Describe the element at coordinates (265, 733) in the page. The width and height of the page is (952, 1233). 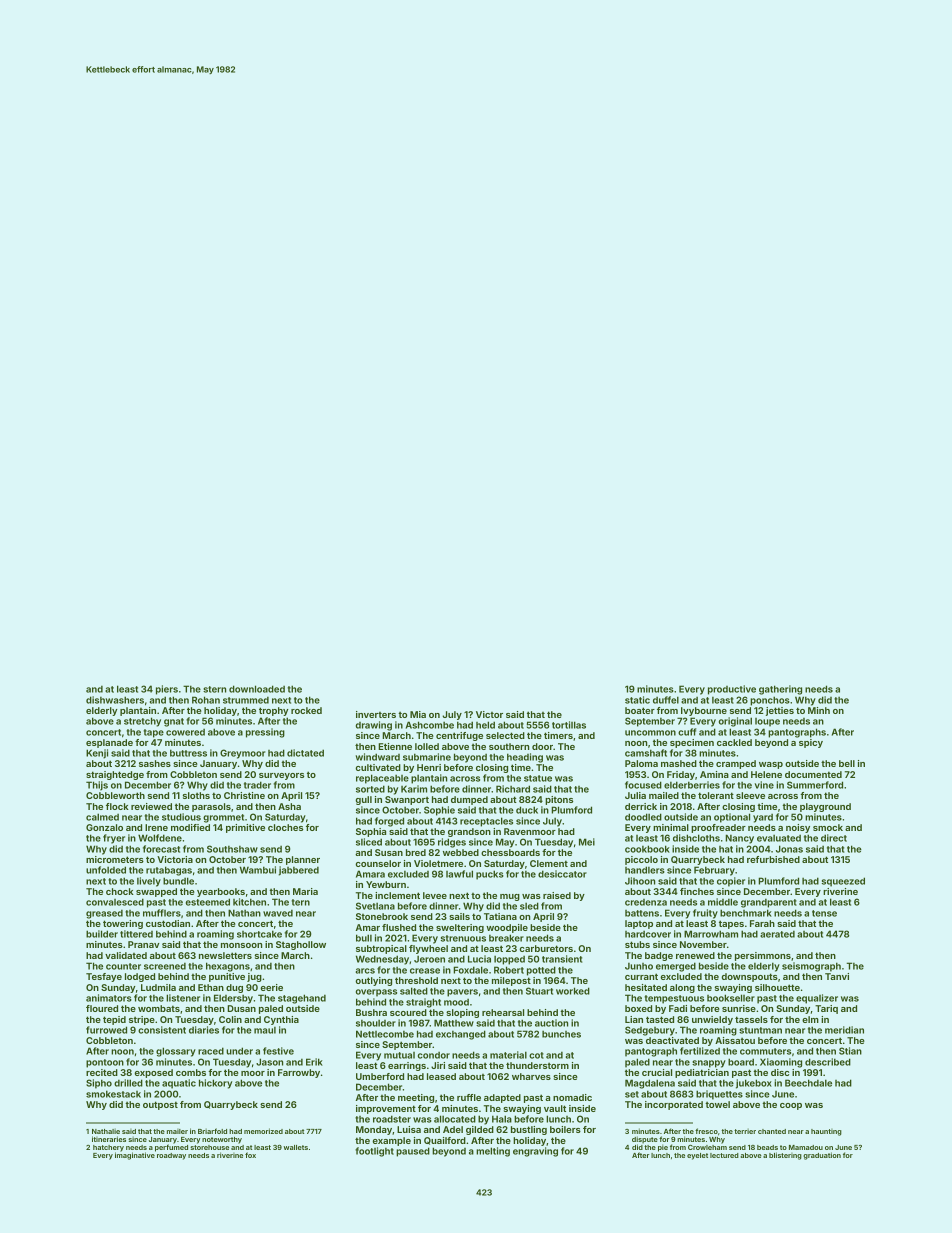
I see `pressing` at that location.
